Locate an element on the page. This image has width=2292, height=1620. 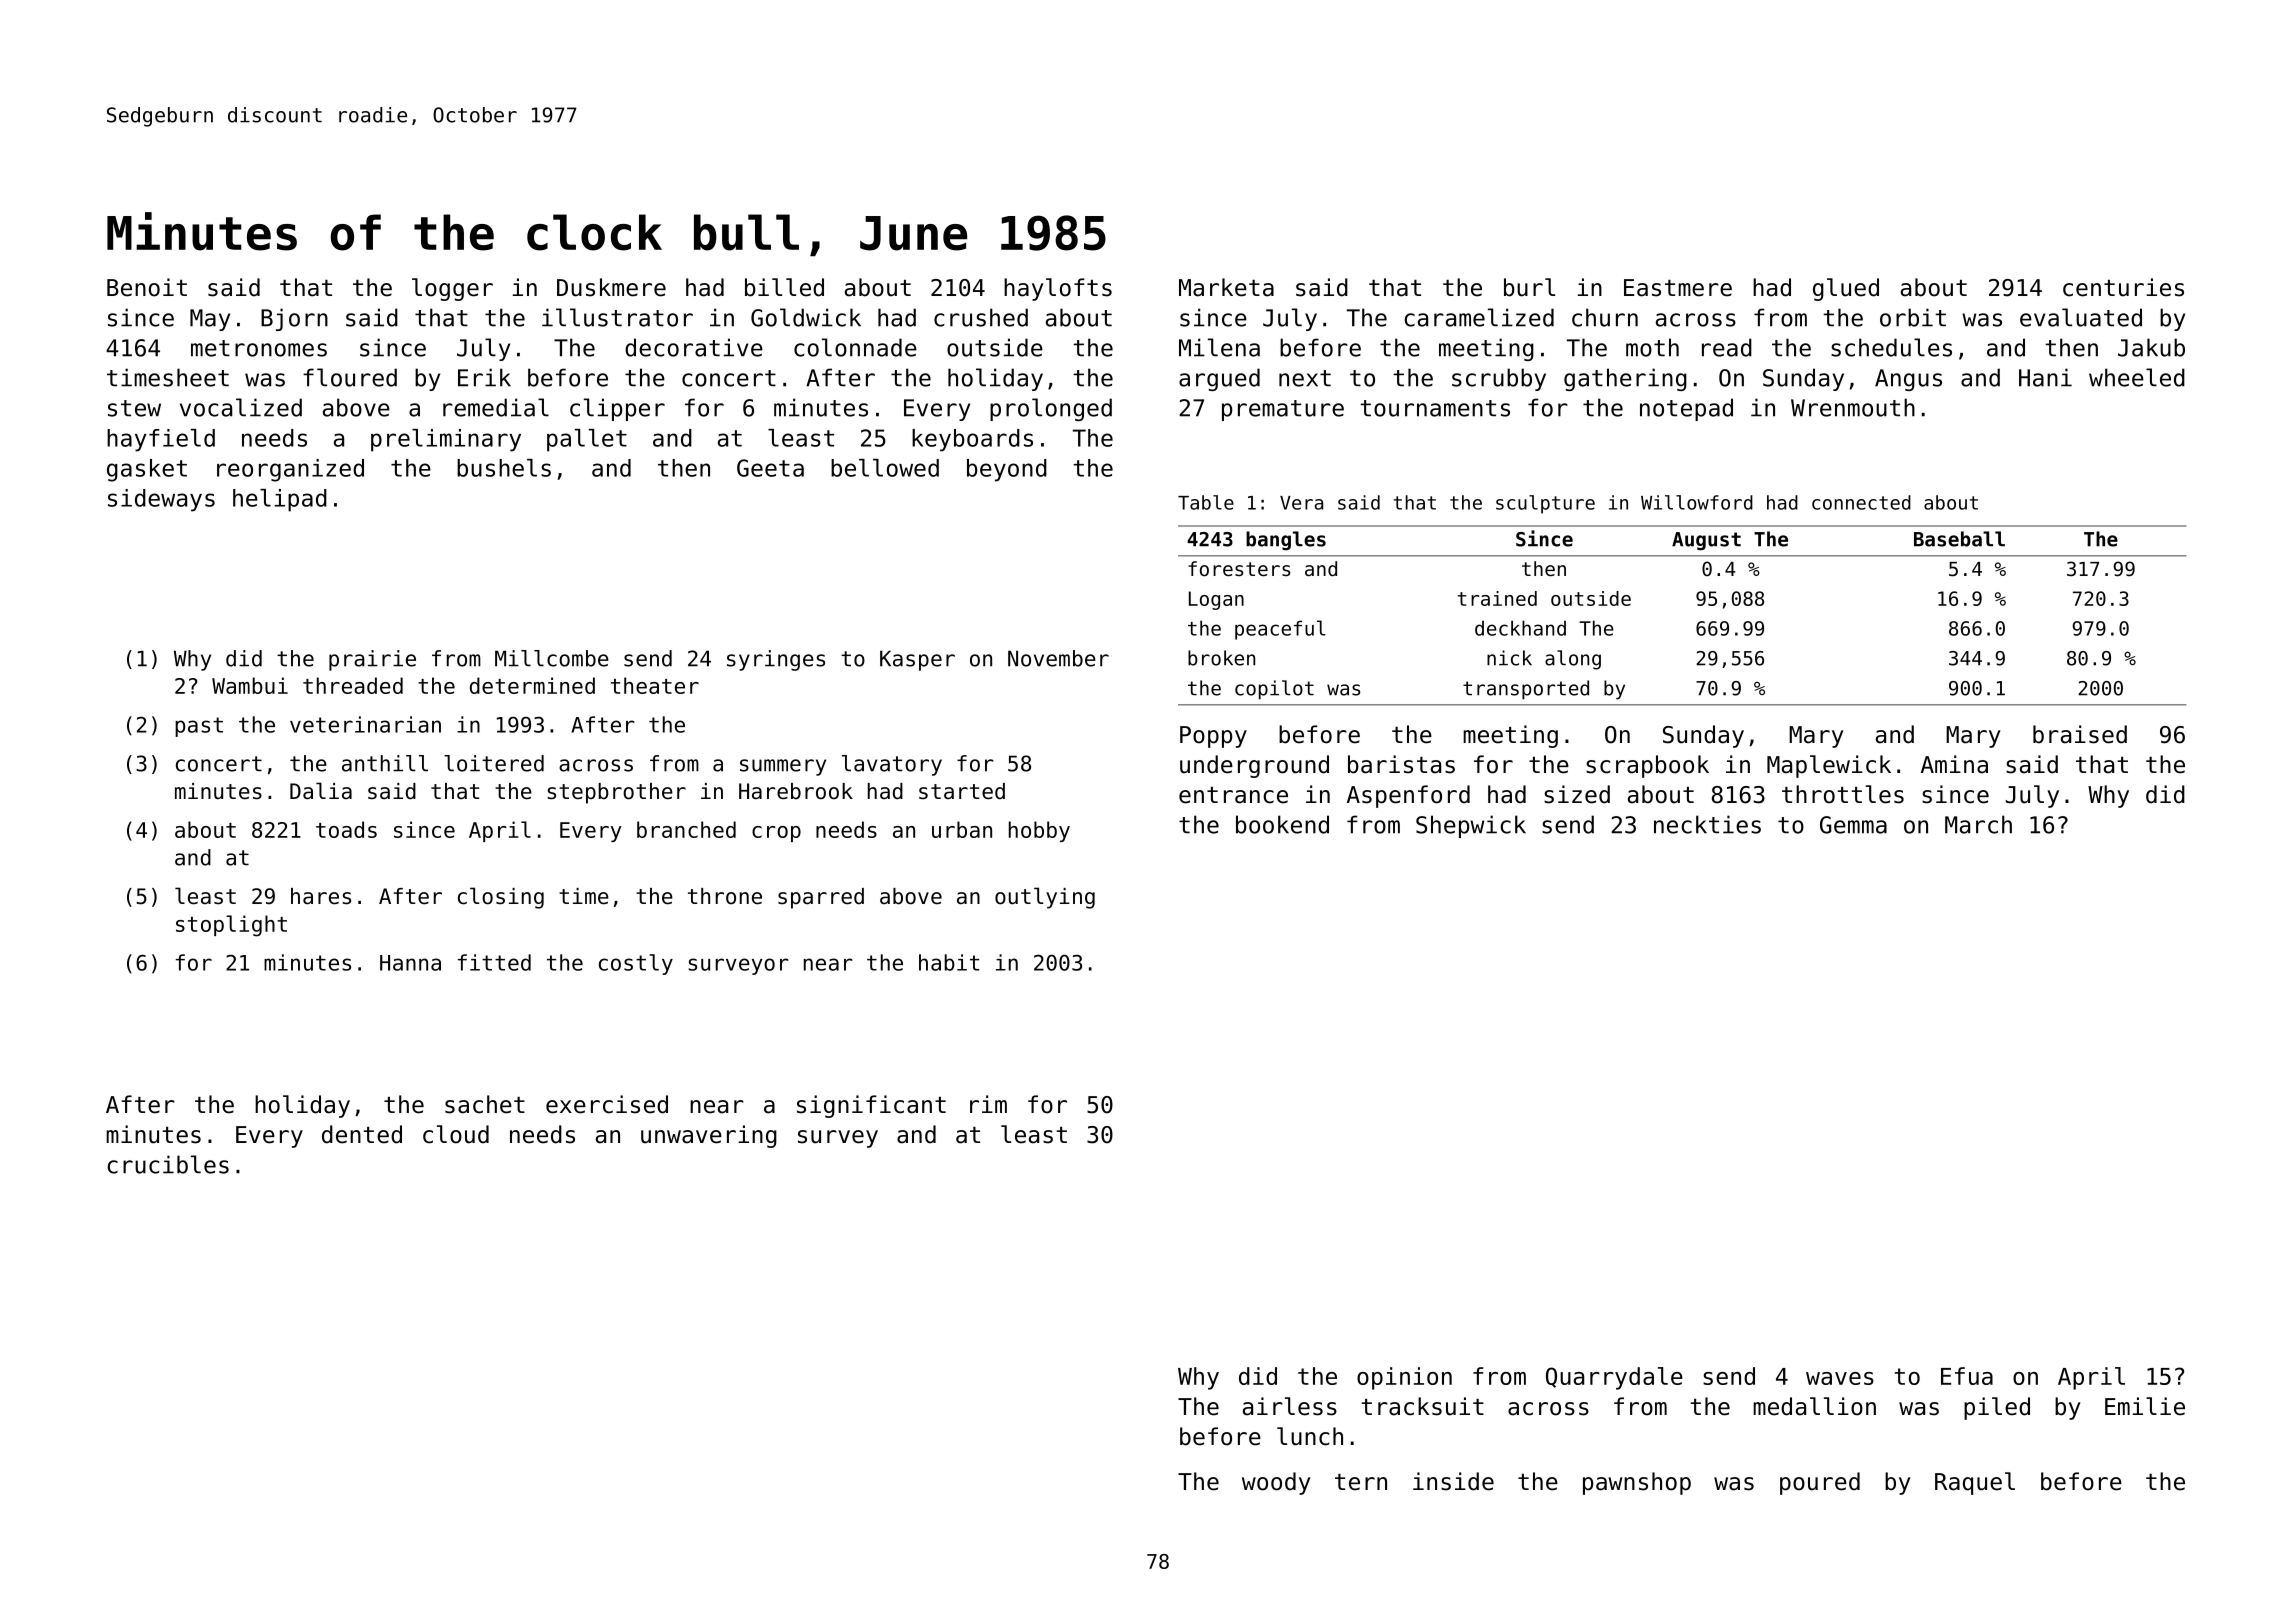
reorganized is located at coordinates (290, 470).
